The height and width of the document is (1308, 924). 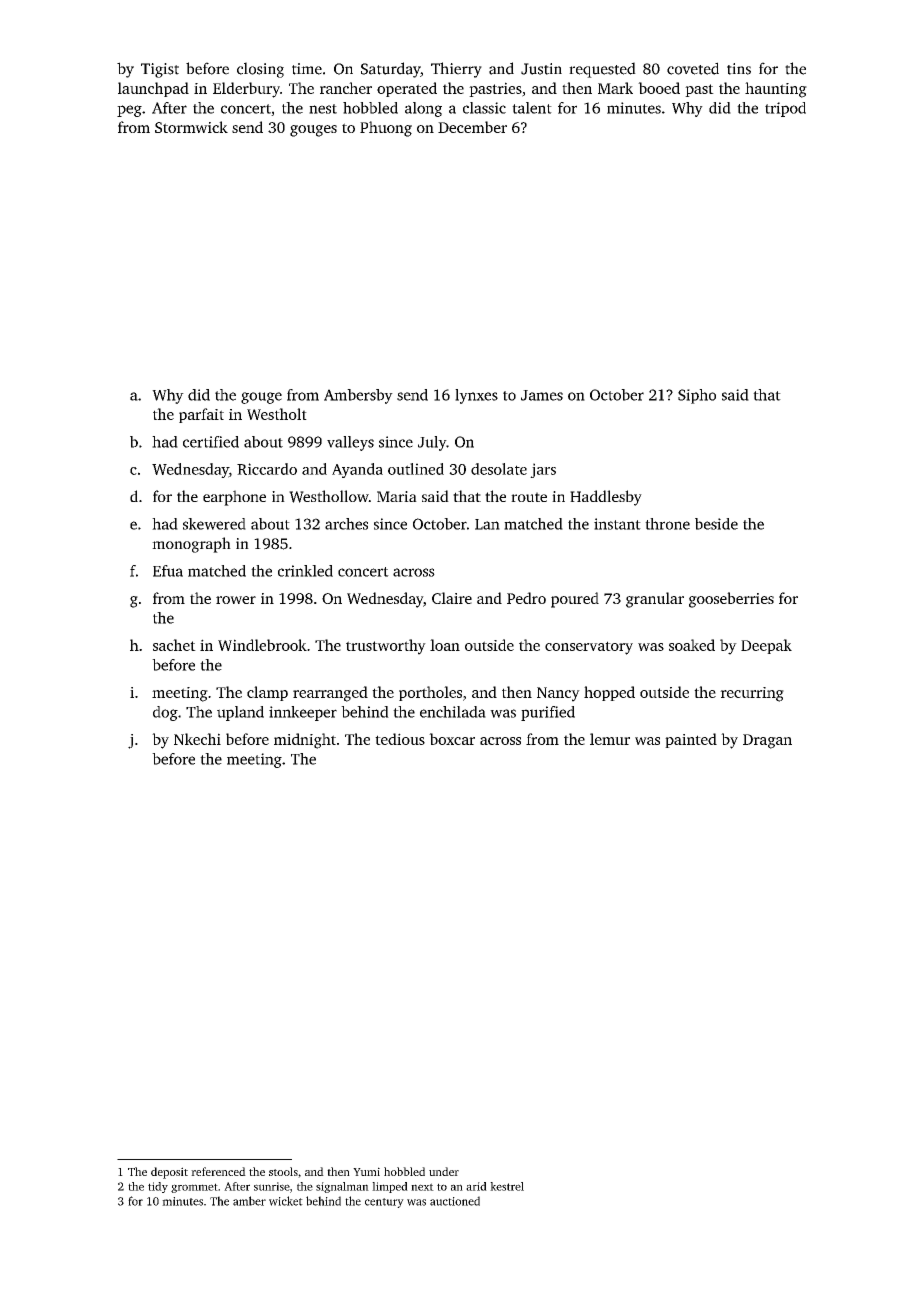 I want to click on lynxes, so click(x=476, y=396).
